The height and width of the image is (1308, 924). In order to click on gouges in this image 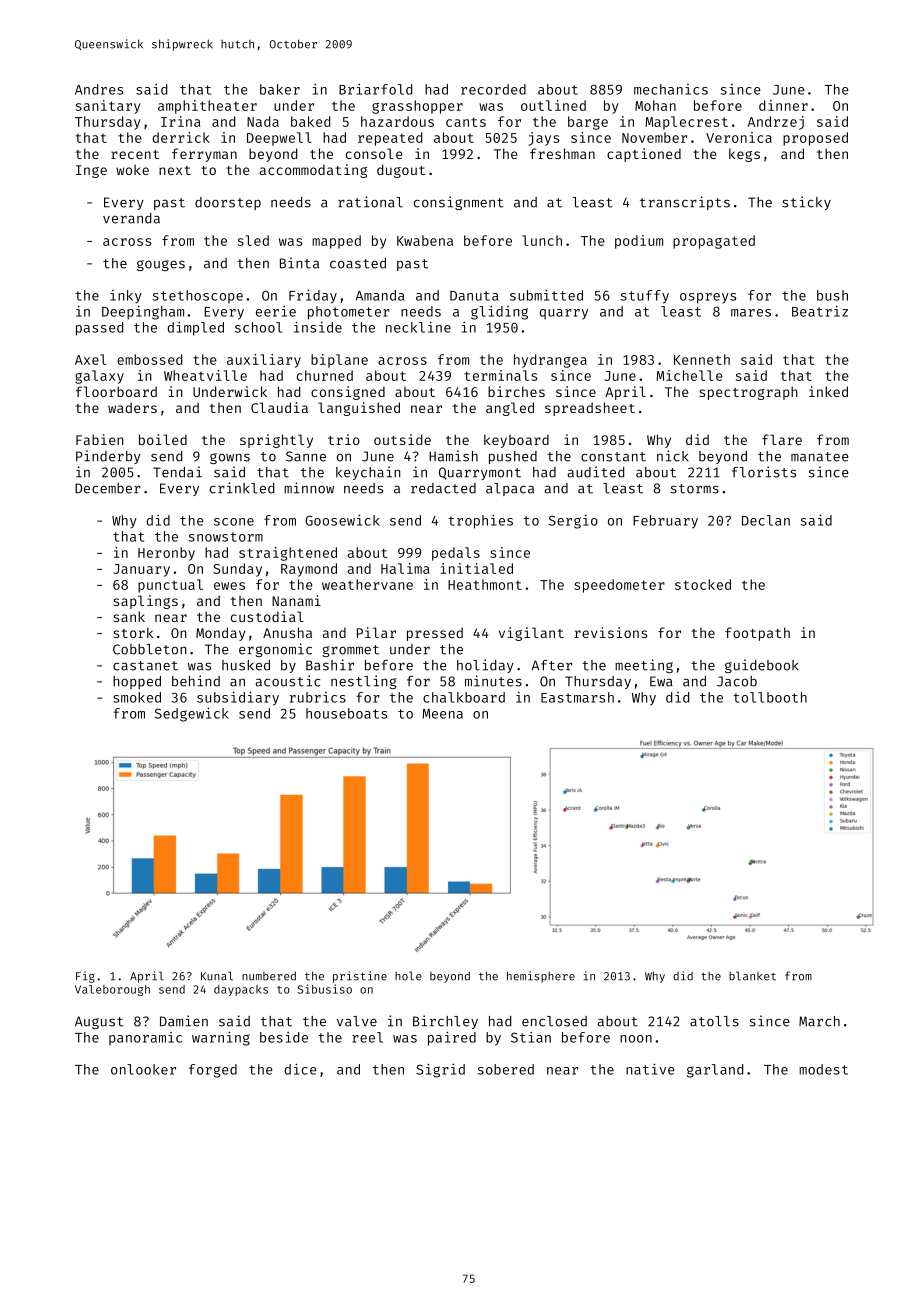, I will do `click(161, 265)`.
